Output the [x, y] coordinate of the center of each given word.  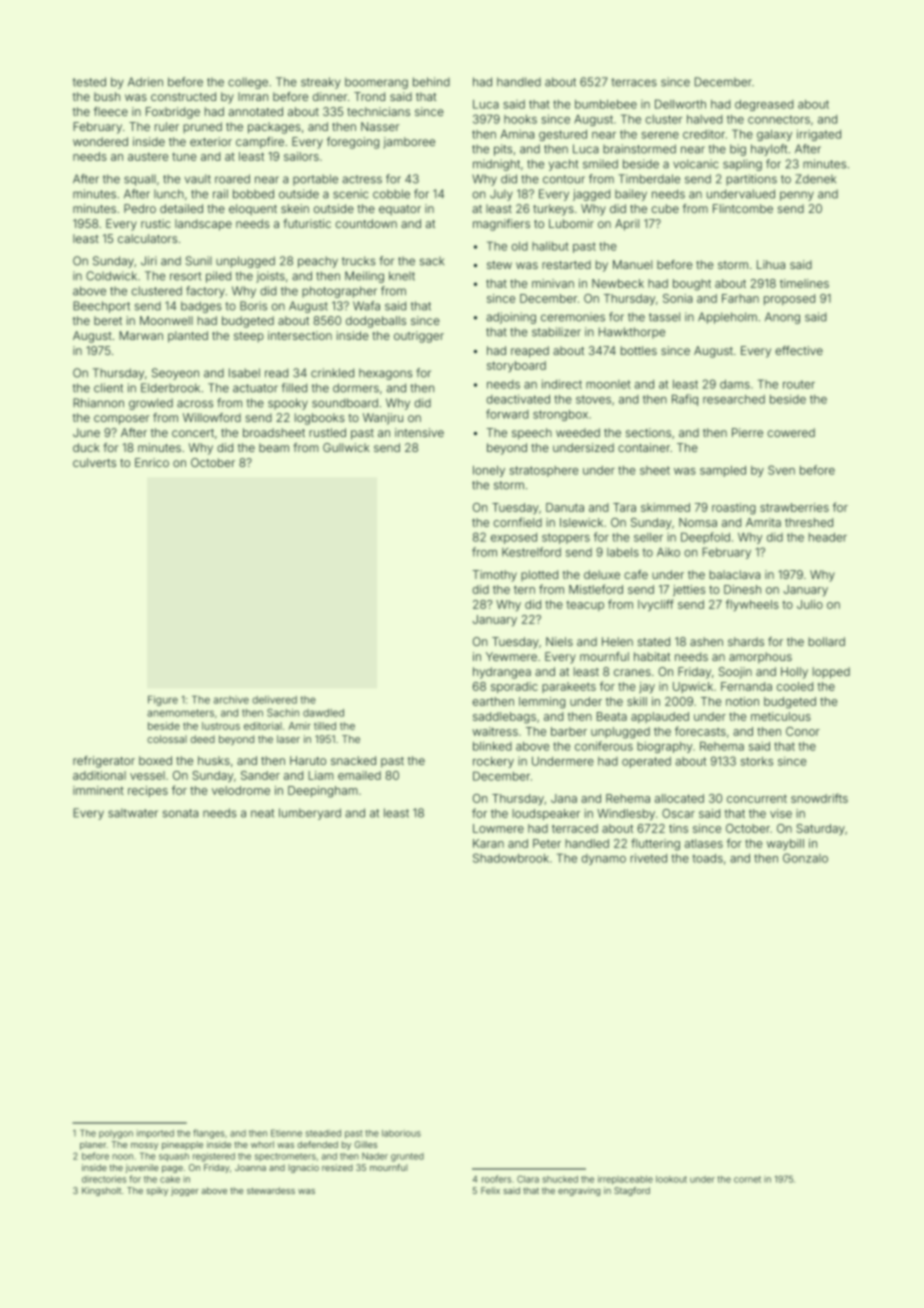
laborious [401, 1133]
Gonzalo [805, 858]
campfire [260, 143]
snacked [353, 760]
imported [155, 1134]
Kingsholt [101, 1191]
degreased [764, 105]
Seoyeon [175, 374]
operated [646, 762]
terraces [634, 82]
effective [799, 350]
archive [231, 700]
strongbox [560, 415]
